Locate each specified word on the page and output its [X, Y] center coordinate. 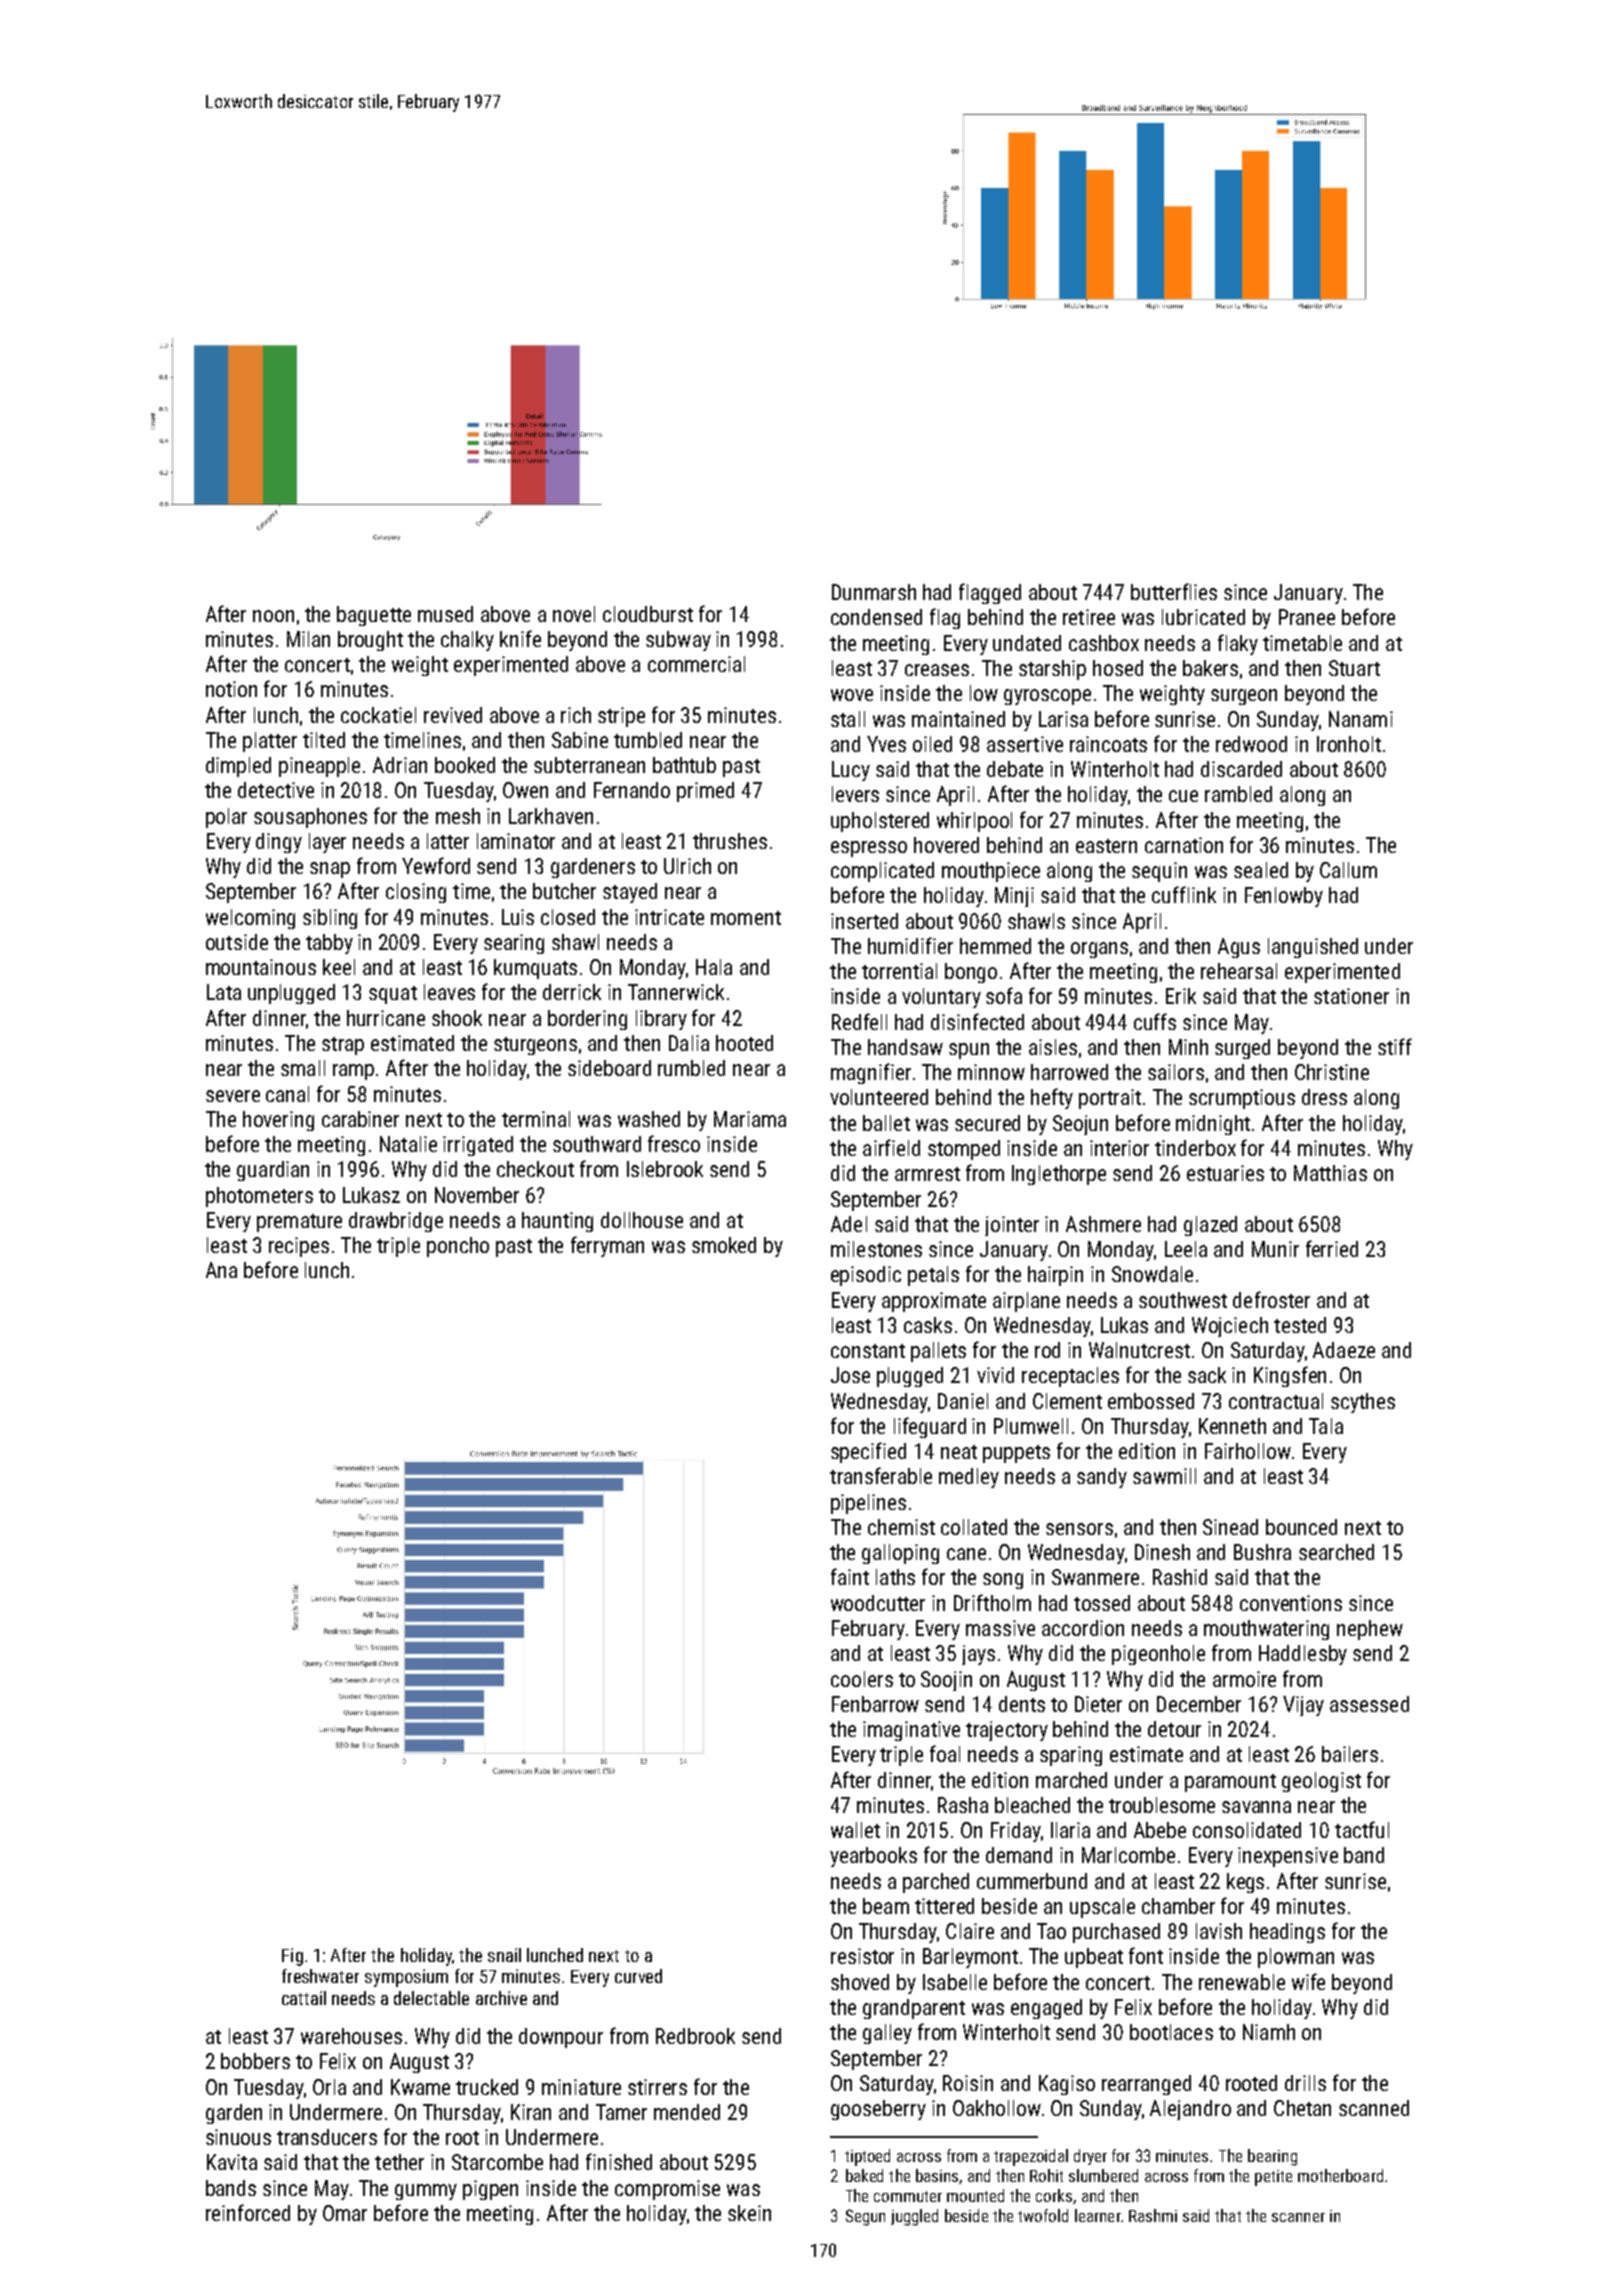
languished [1313, 948]
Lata [224, 992]
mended [687, 2112]
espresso [869, 849]
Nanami [1361, 719]
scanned [1374, 2108]
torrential [899, 971]
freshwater [320, 1976]
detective [276, 790]
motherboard [1340, 2175]
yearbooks [873, 1857]
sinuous [238, 2137]
